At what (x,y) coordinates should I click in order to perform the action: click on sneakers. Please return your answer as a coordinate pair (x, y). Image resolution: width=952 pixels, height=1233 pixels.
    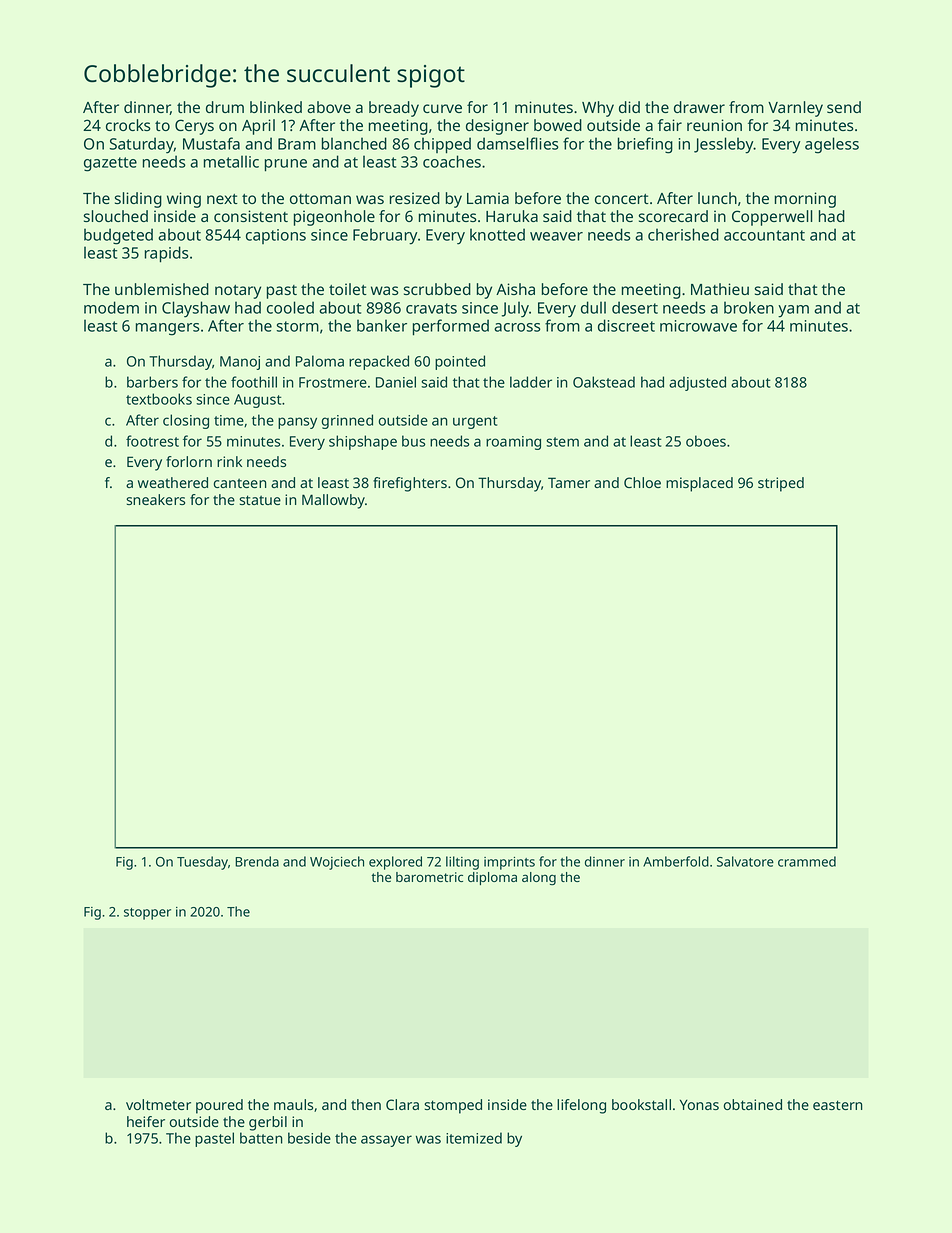
    Looking at the image, I should click on (155, 499).
